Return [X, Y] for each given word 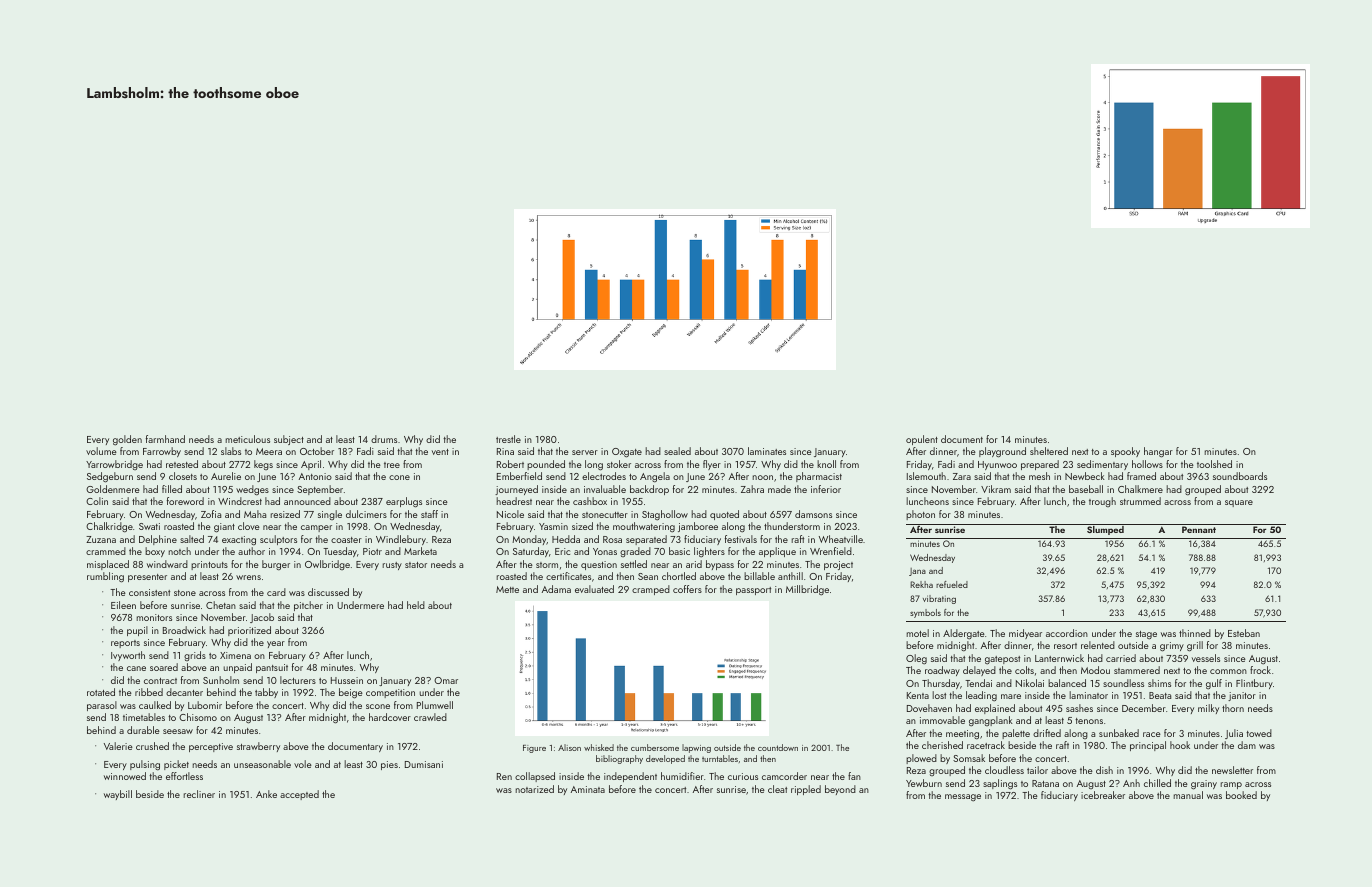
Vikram [996, 489]
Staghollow [665, 515]
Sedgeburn [110, 477]
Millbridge [807, 590]
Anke [266, 794]
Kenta [918, 695]
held [416, 605]
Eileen [123, 605]
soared [164, 667]
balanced [1067, 683]
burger [276, 565]
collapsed [535, 777]
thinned [1195, 633]
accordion [1067, 633]
